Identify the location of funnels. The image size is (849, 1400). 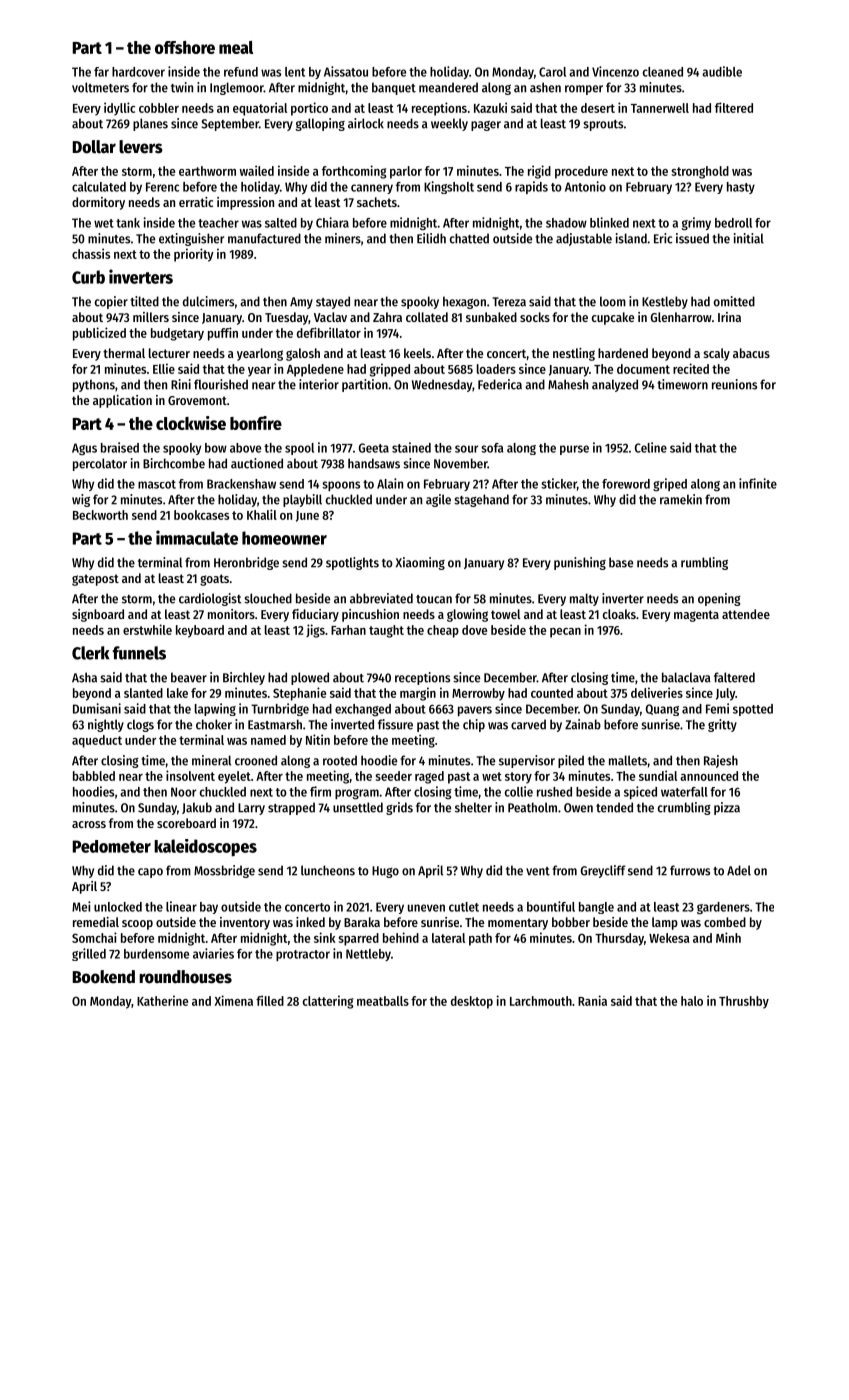
(139, 653).
